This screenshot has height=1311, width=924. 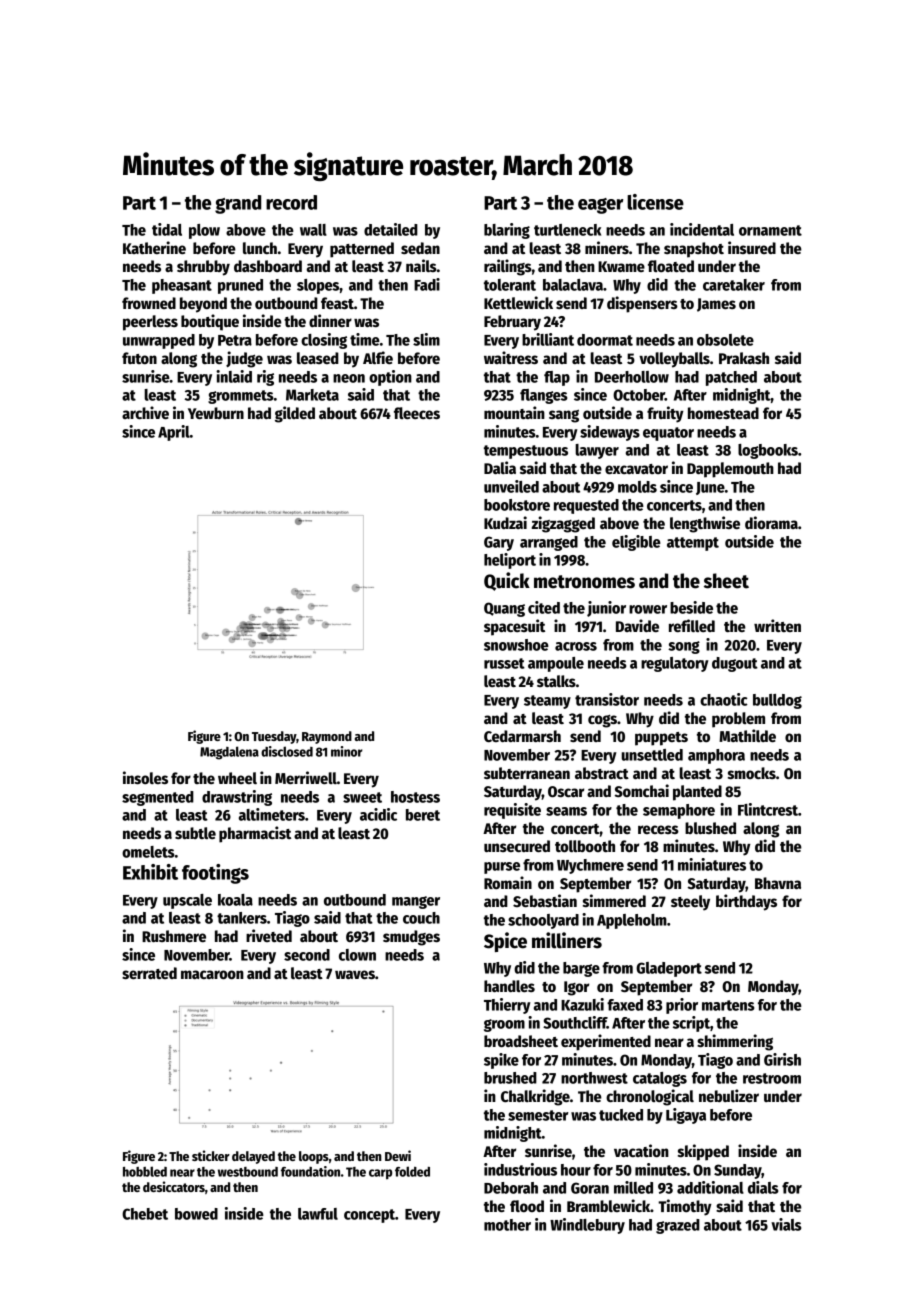 What do you see at coordinates (556, 681) in the screenshot?
I see `stalks` at bounding box center [556, 681].
